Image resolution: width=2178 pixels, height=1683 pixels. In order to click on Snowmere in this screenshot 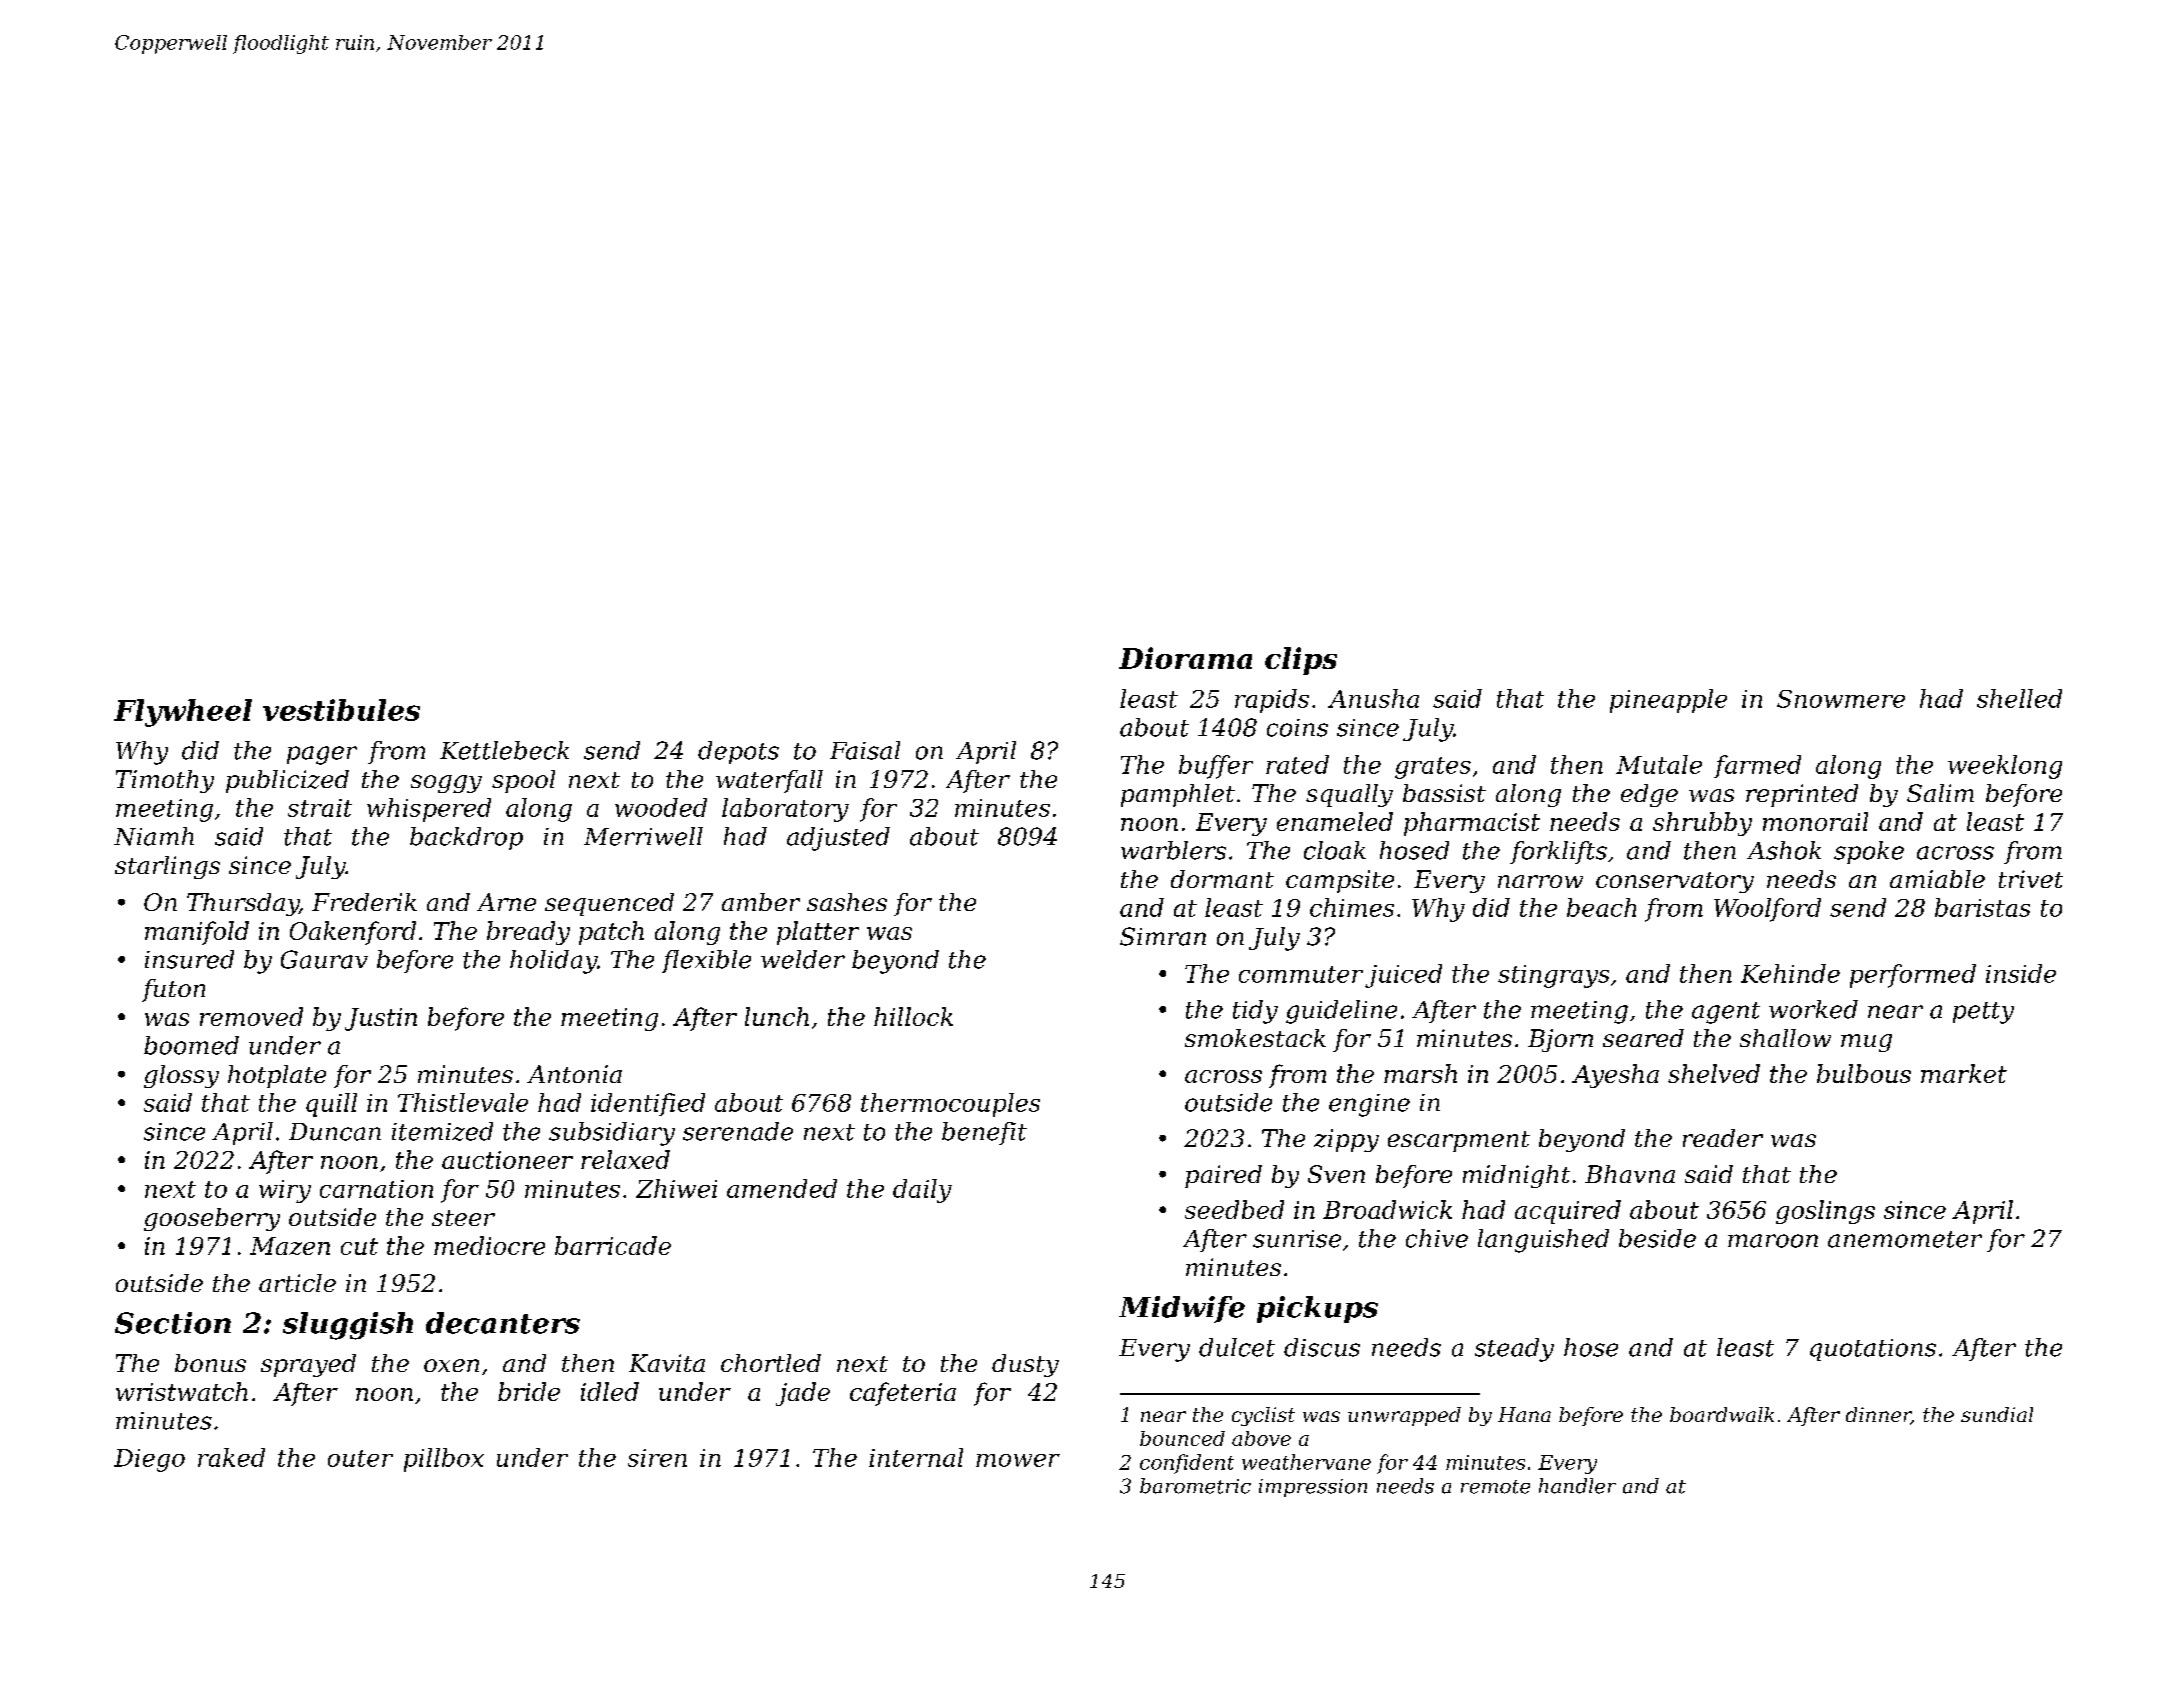, I will do `click(1841, 699)`.
